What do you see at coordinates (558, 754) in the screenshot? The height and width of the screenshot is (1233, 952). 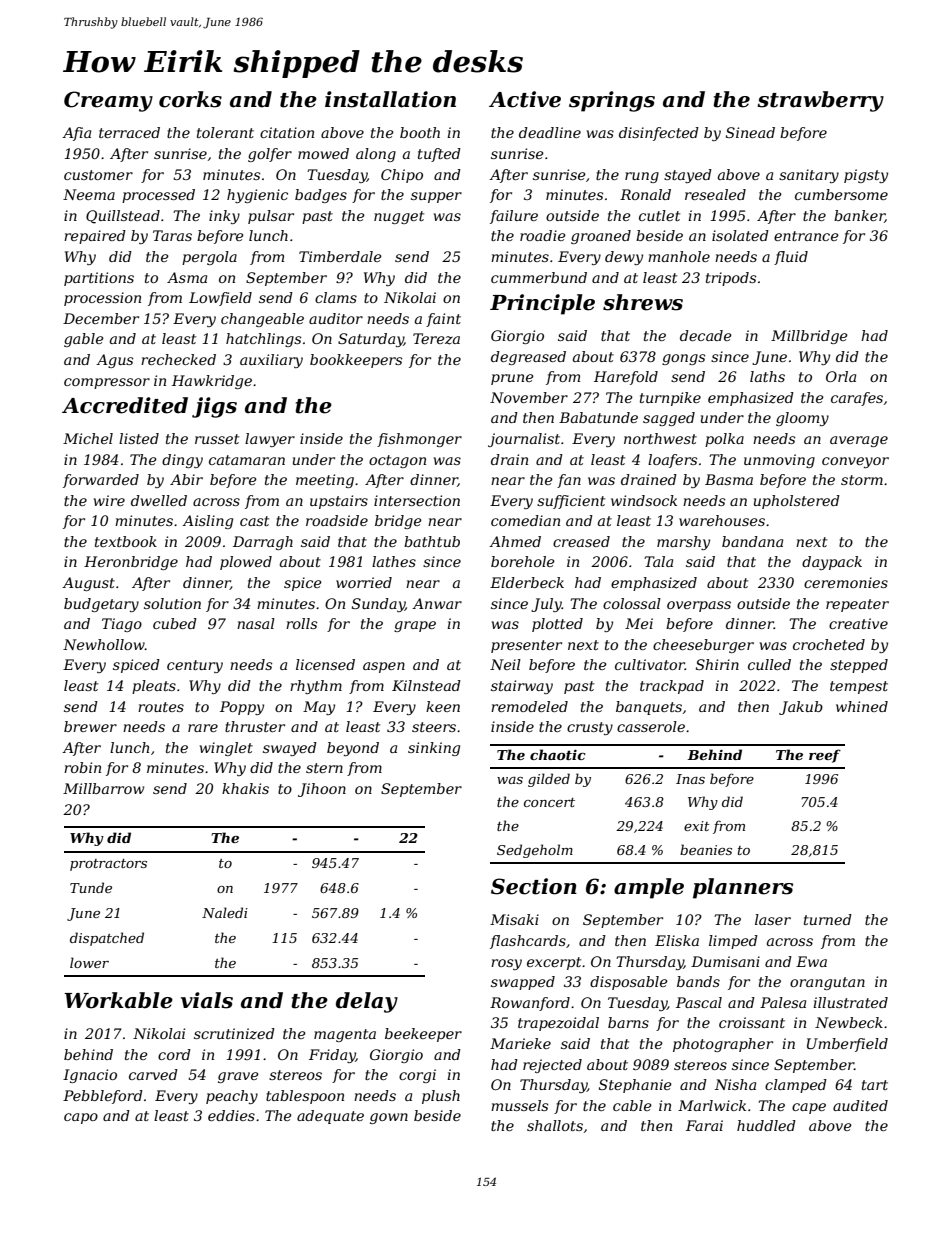 I see `chaotic` at bounding box center [558, 754].
